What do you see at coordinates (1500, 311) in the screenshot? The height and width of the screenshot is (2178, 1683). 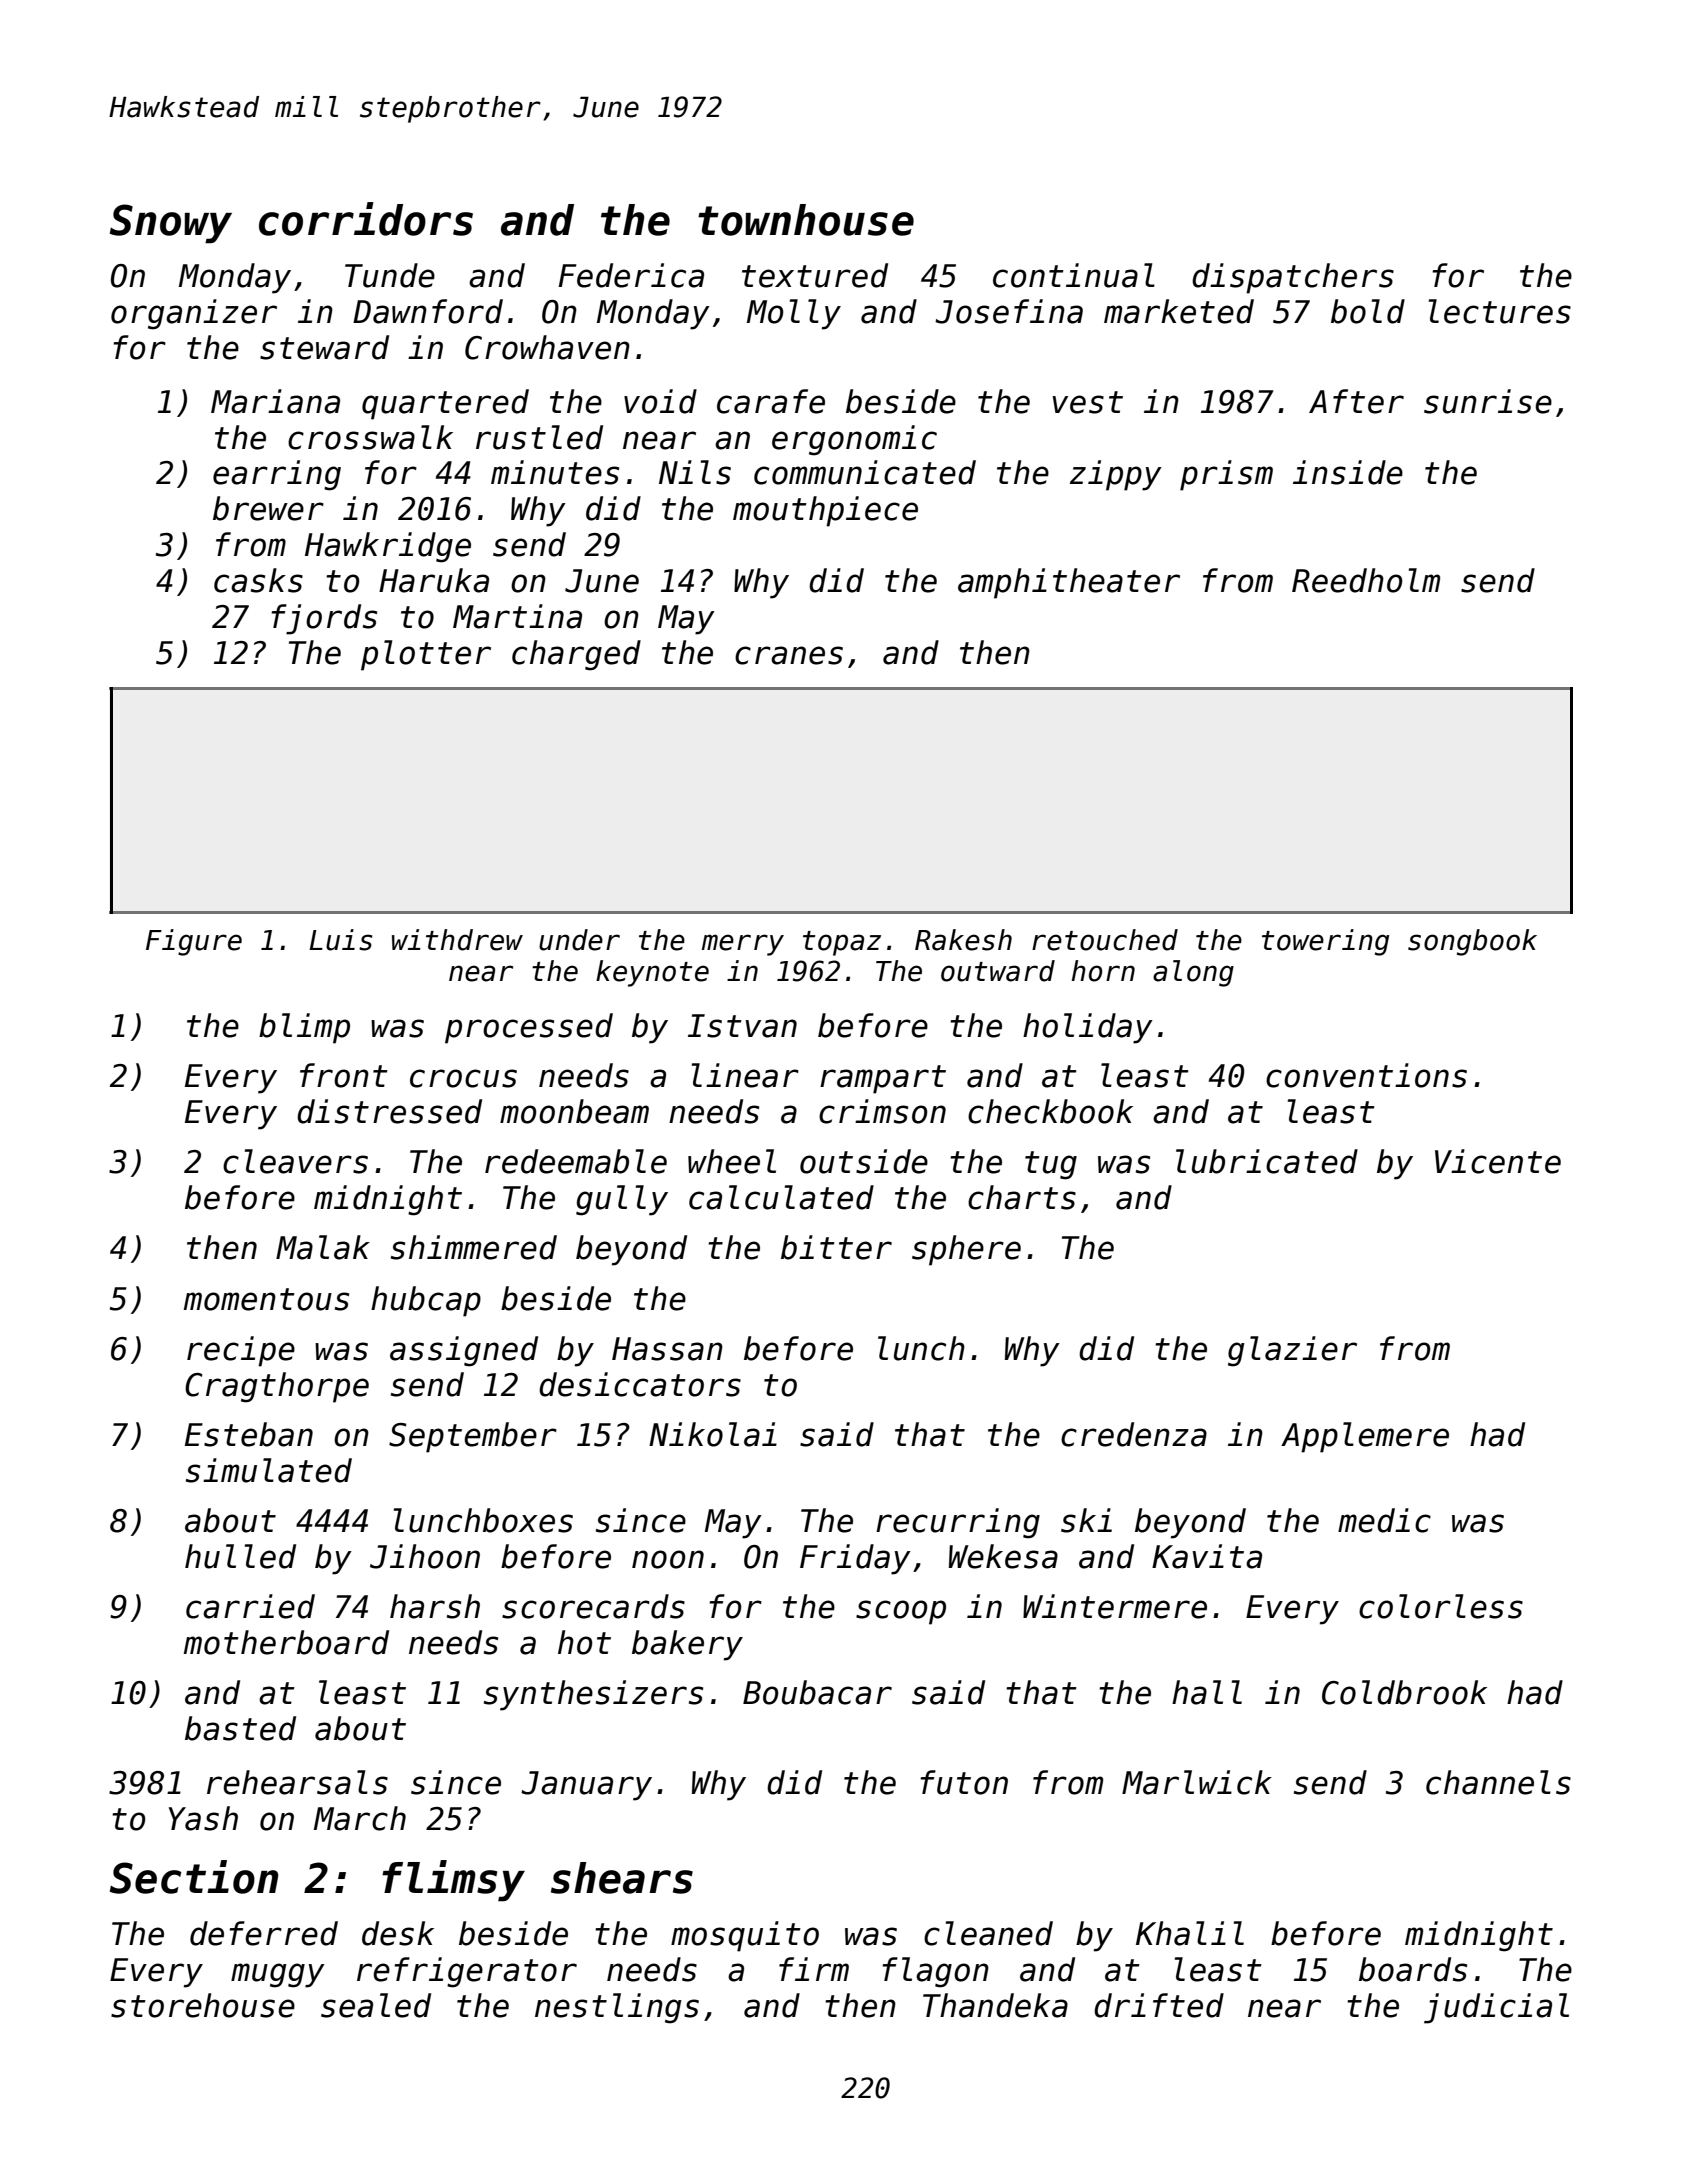 I see `lectures` at bounding box center [1500, 311].
